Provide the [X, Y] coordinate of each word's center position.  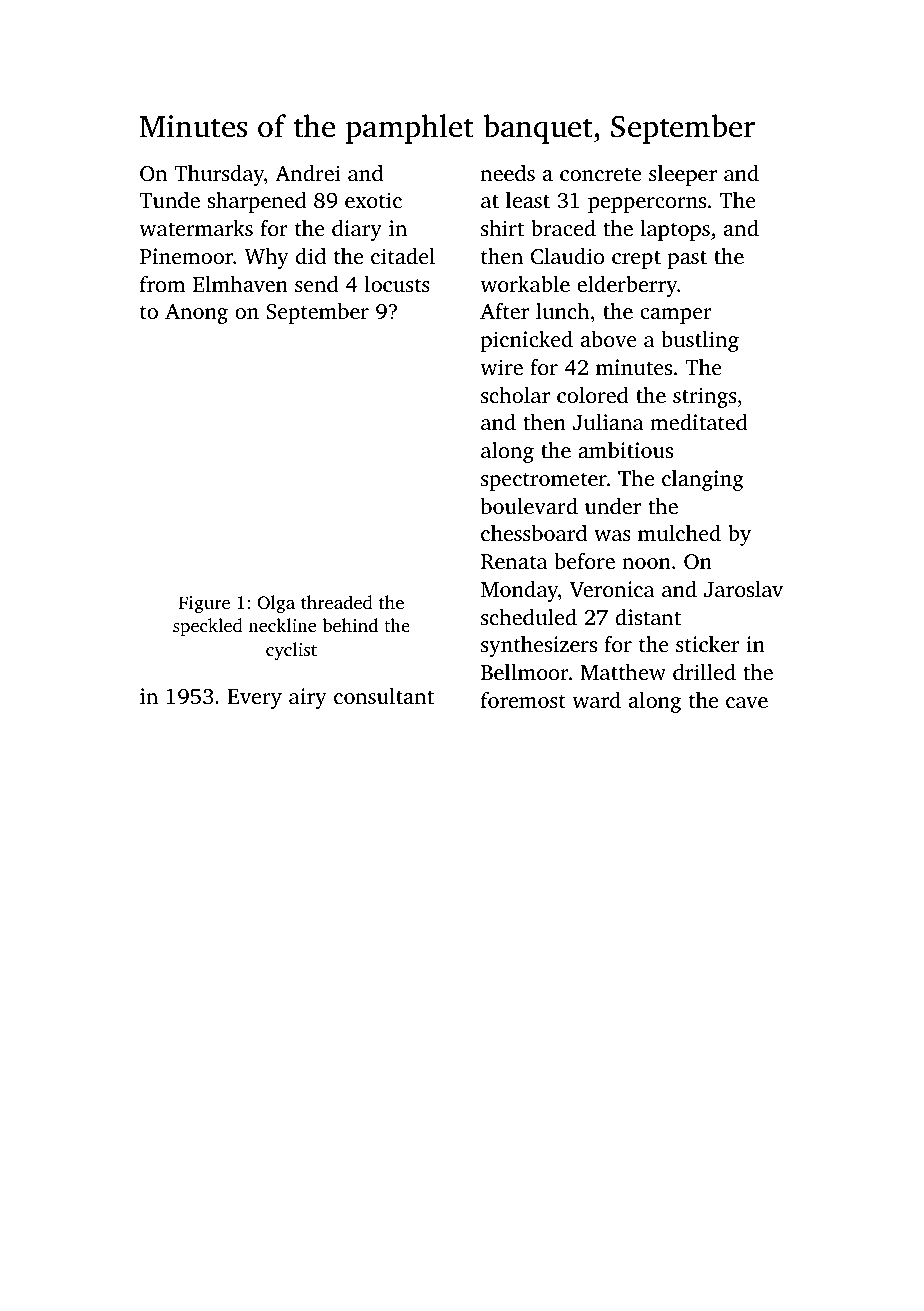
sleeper [683, 175]
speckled [208, 627]
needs [507, 173]
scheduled [529, 617]
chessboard [534, 533]
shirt [502, 228]
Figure [204, 604]
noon [646, 563]
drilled [704, 672]
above [609, 339]
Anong [196, 314]
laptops [675, 230]
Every [254, 699]
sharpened [257, 202]
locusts [397, 284]
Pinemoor [186, 256]
